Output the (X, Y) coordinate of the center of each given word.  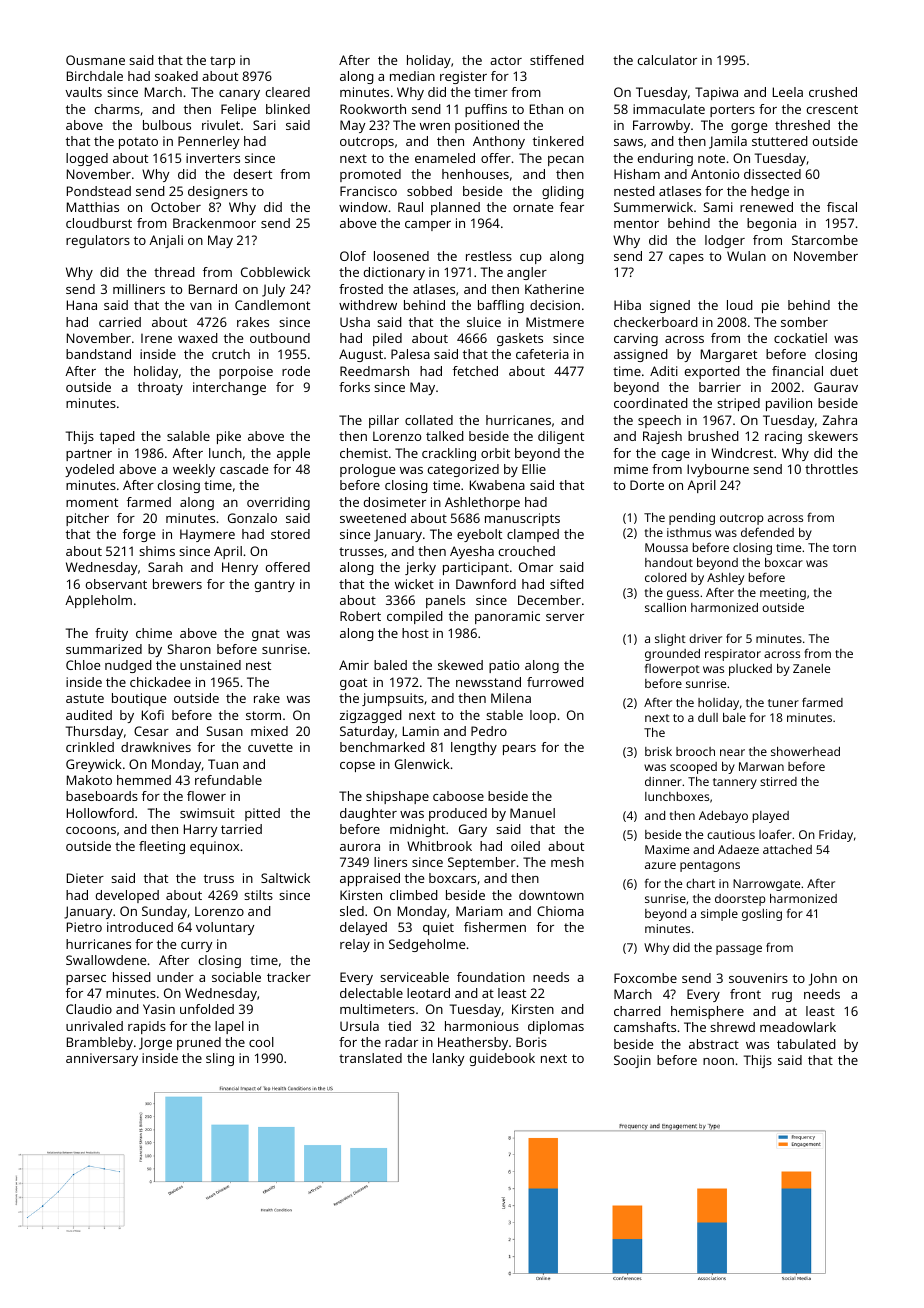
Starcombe (825, 240)
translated (370, 1058)
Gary (473, 830)
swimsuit (207, 813)
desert (253, 174)
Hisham (637, 174)
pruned (199, 1043)
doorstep (740, 900)
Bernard (213, 289)
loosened (401, 256)
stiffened (557, 60)
